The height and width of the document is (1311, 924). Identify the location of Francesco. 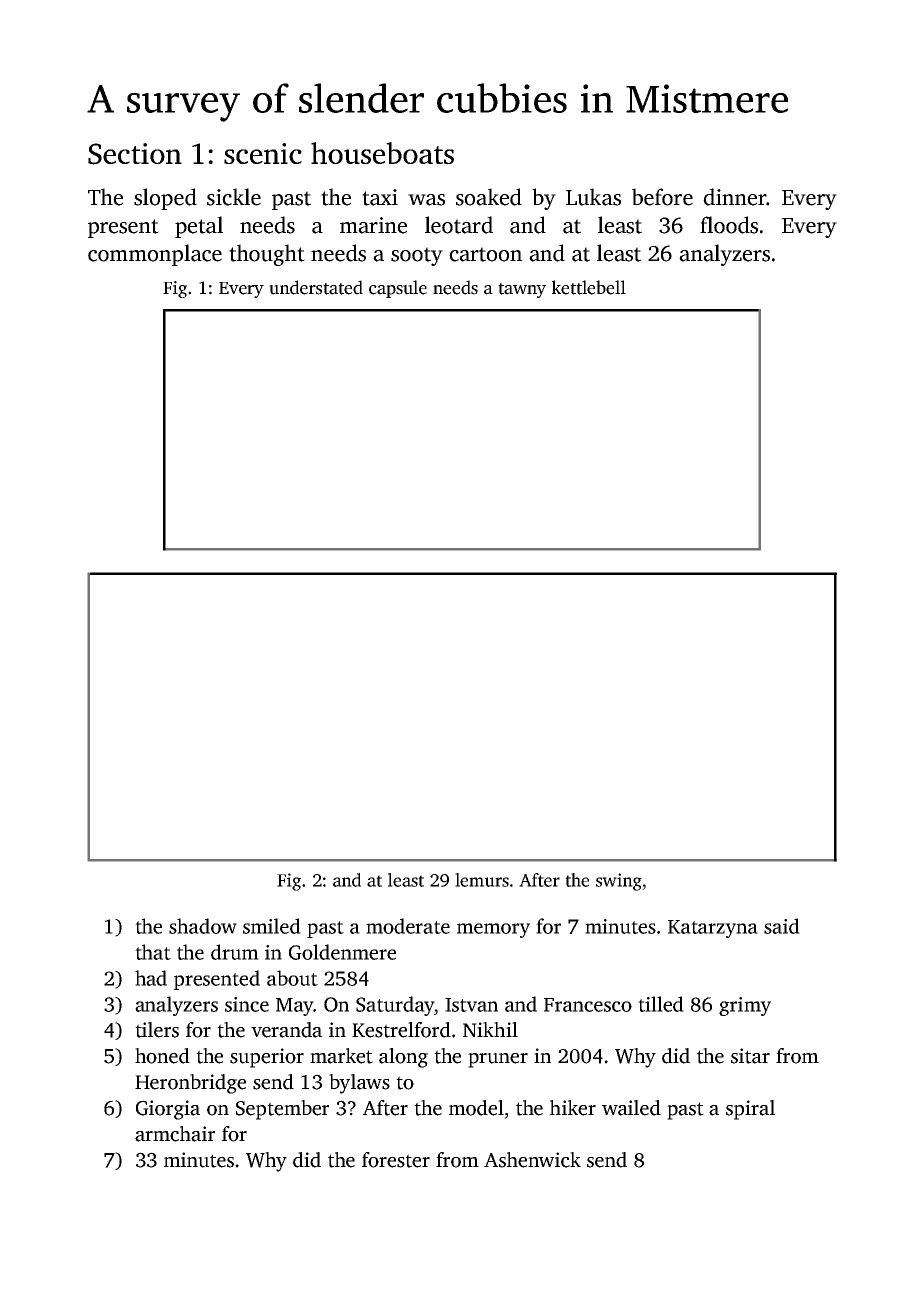
(588, 1005).
